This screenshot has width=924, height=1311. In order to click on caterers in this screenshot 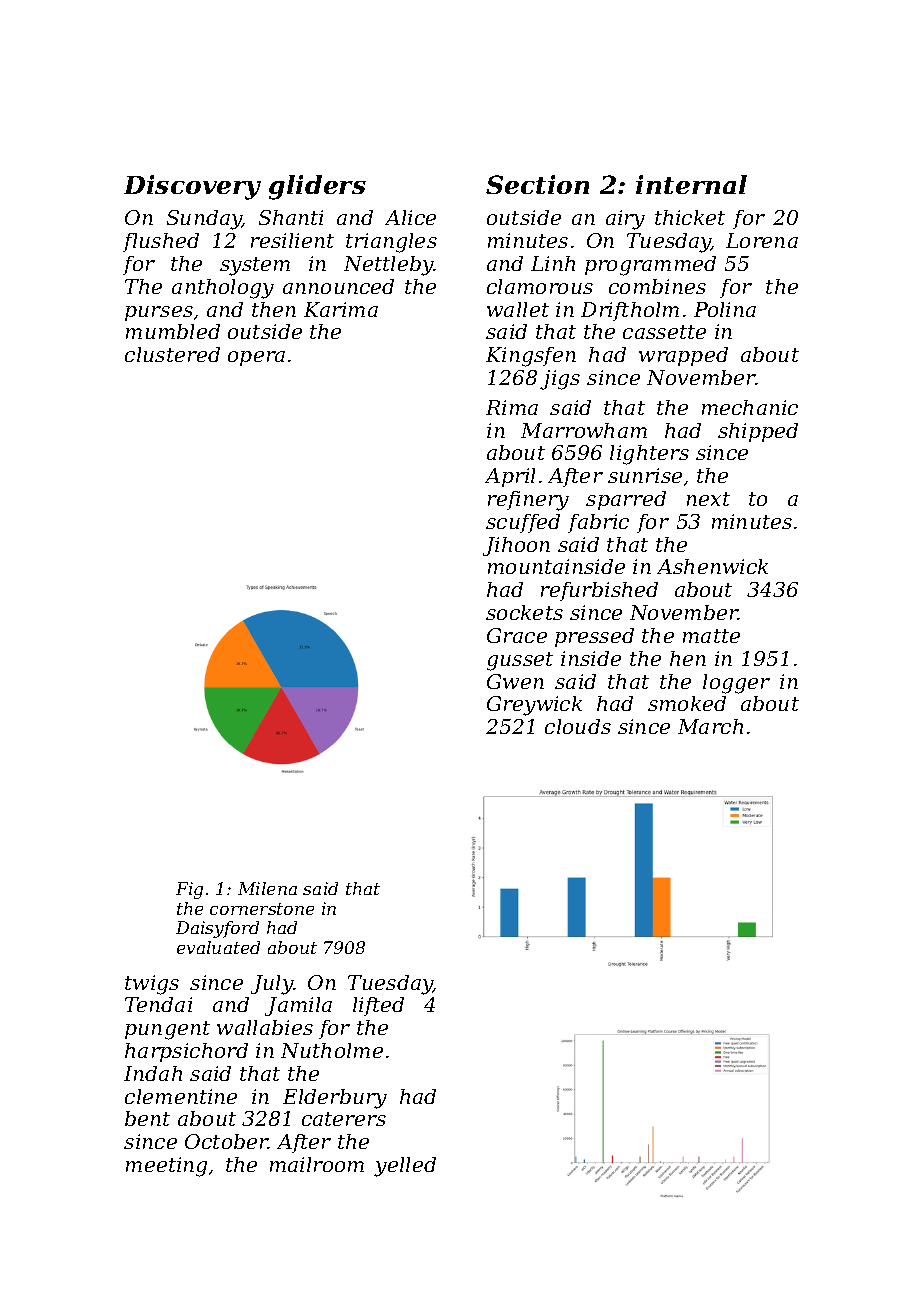, I will do `click(344, 1119)`.
